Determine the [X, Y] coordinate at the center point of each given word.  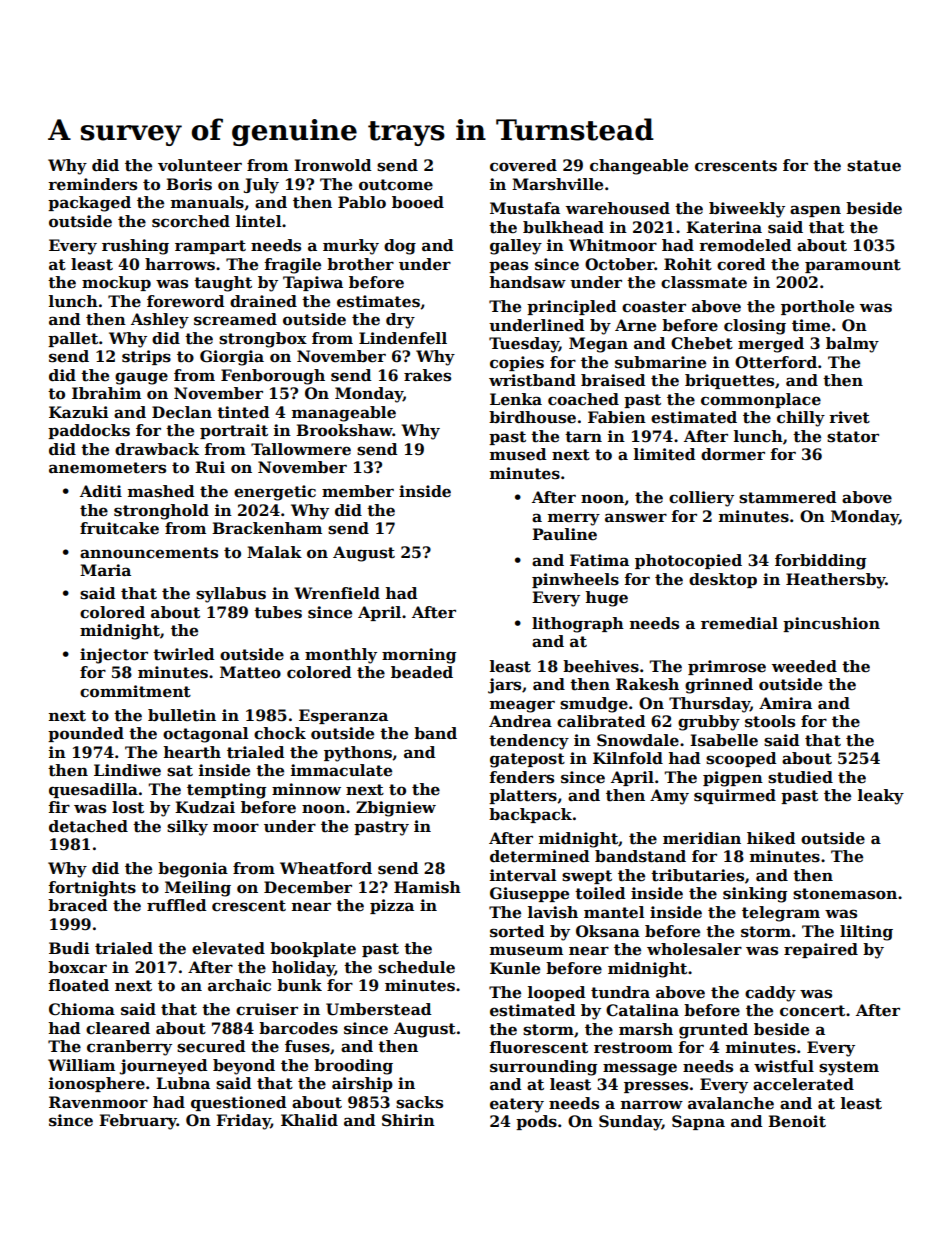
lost [128, 807]
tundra [620, 992]
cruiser [267, 1009]
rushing [135, 247]
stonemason [845, 894]
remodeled [745, 245]
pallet [73, 339]
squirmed [735, 796]
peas [508, 267]
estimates [378, 301]
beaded [422, 672]
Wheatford [326, 868]
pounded [86, 734]
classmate [704, 282]
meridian [702, 838]
